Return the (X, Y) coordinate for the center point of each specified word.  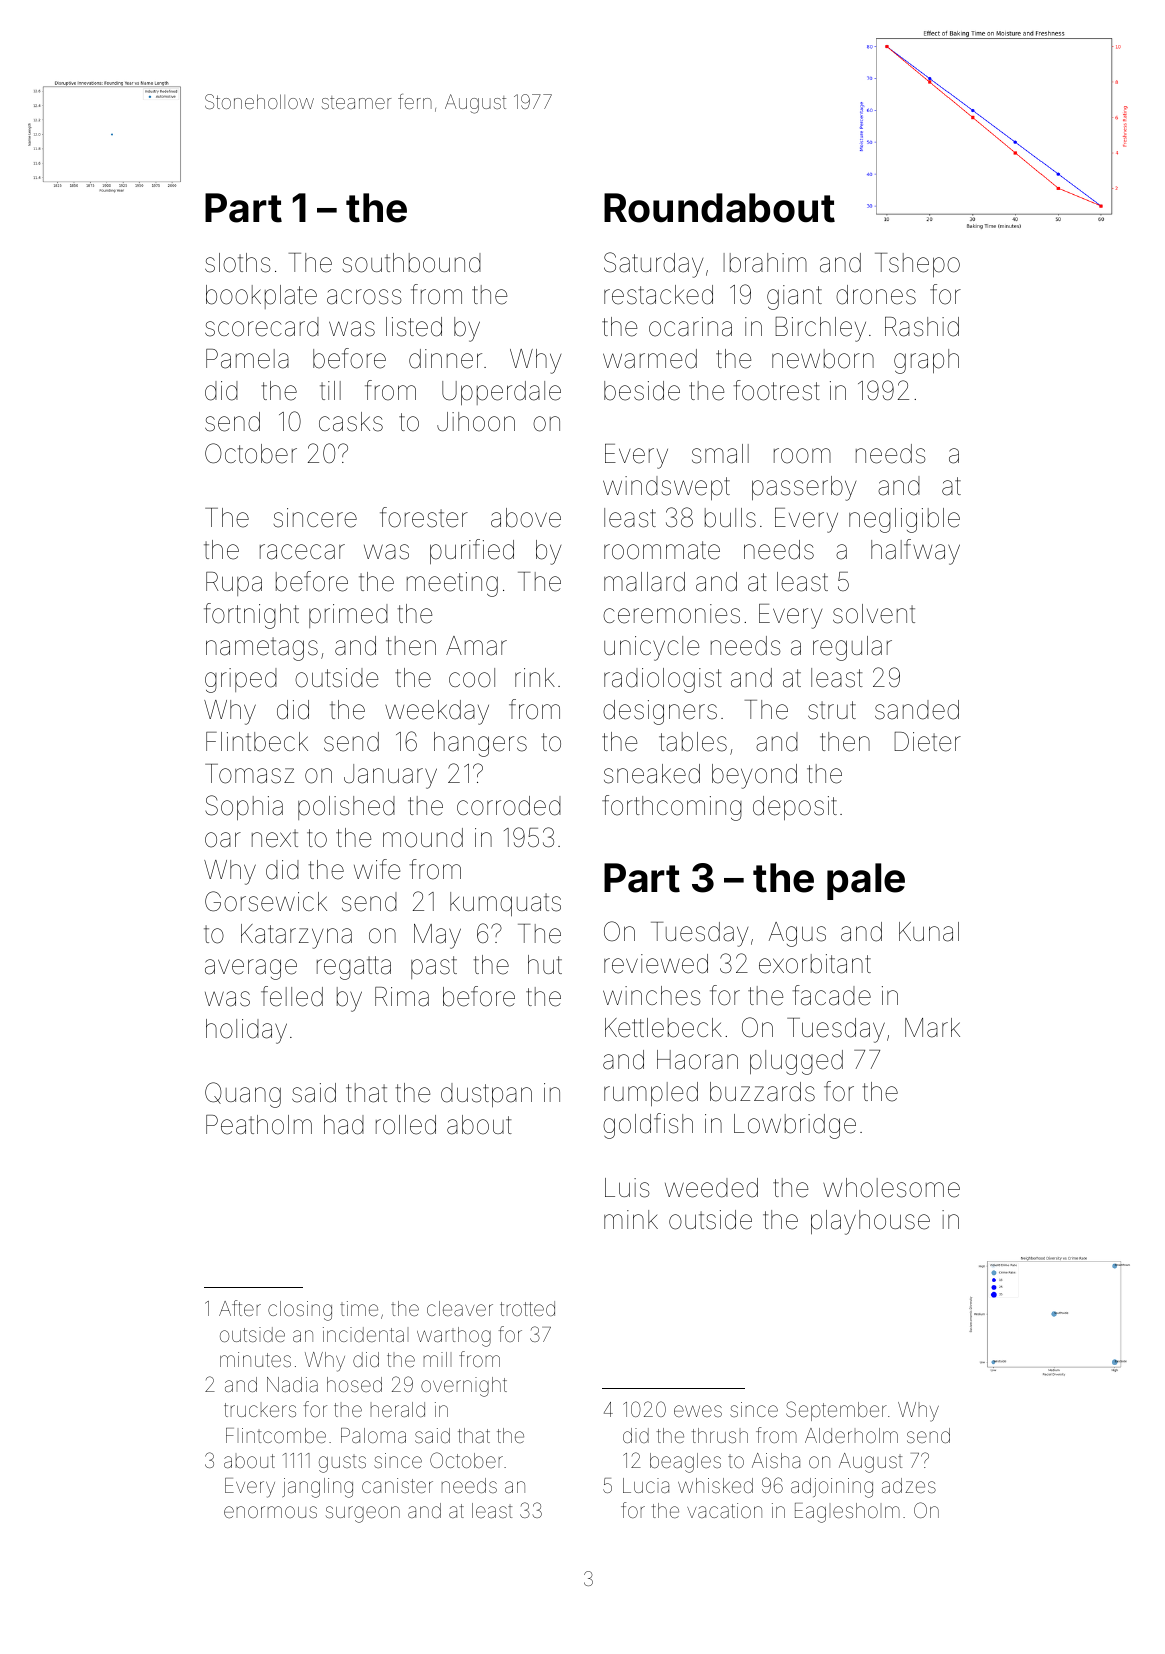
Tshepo (917, 265)
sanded (917, 710)
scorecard (262, 327)
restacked (658, 295)
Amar (476, 646)
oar (223, 840)
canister (397, 1485)
